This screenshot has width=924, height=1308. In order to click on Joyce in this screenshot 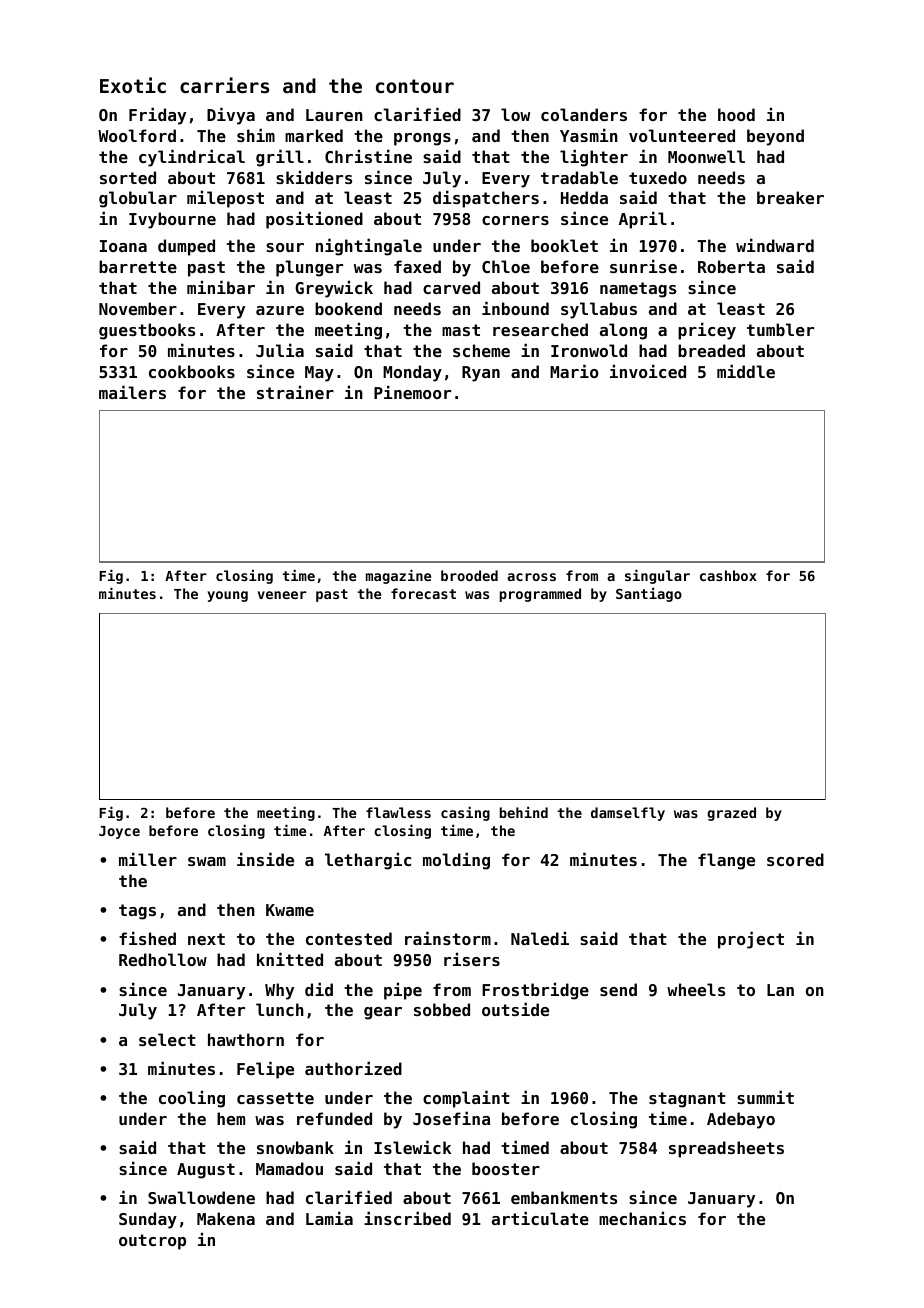, I will do `click(119, 832)`.
